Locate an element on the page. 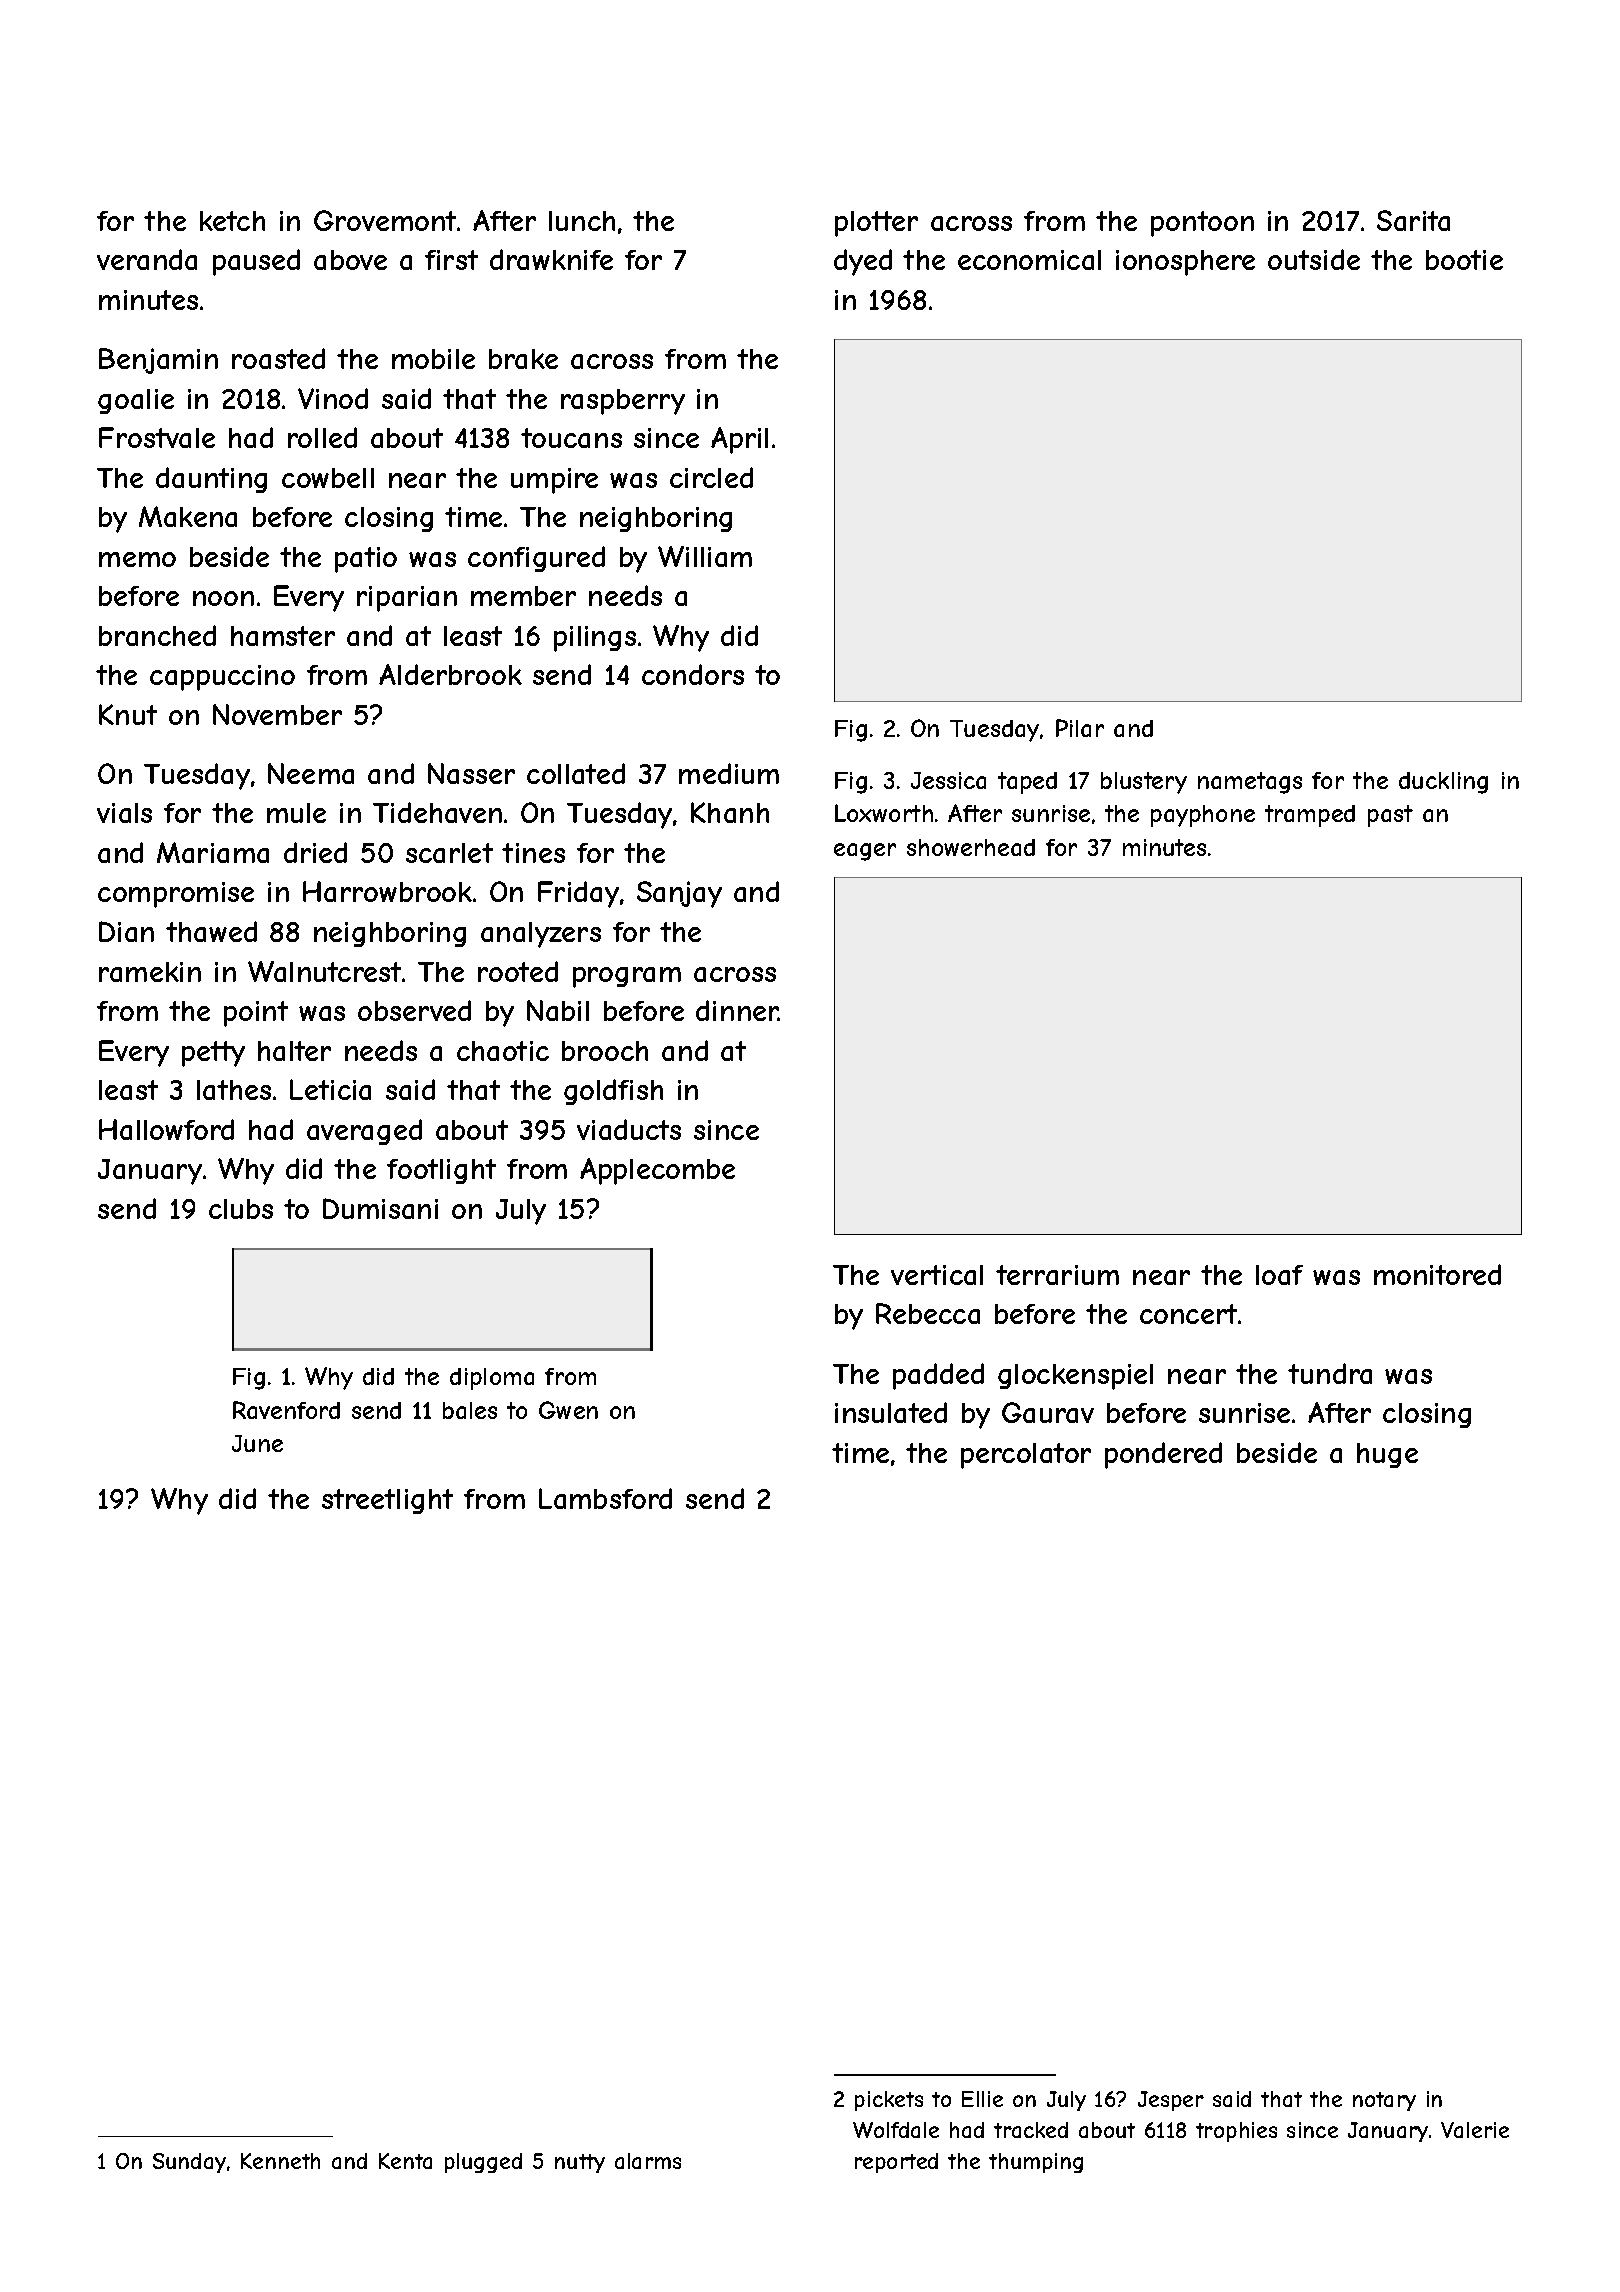 The width and height of the document is (1620, 2292). Benjamin is located at coordinates (158, 361).
